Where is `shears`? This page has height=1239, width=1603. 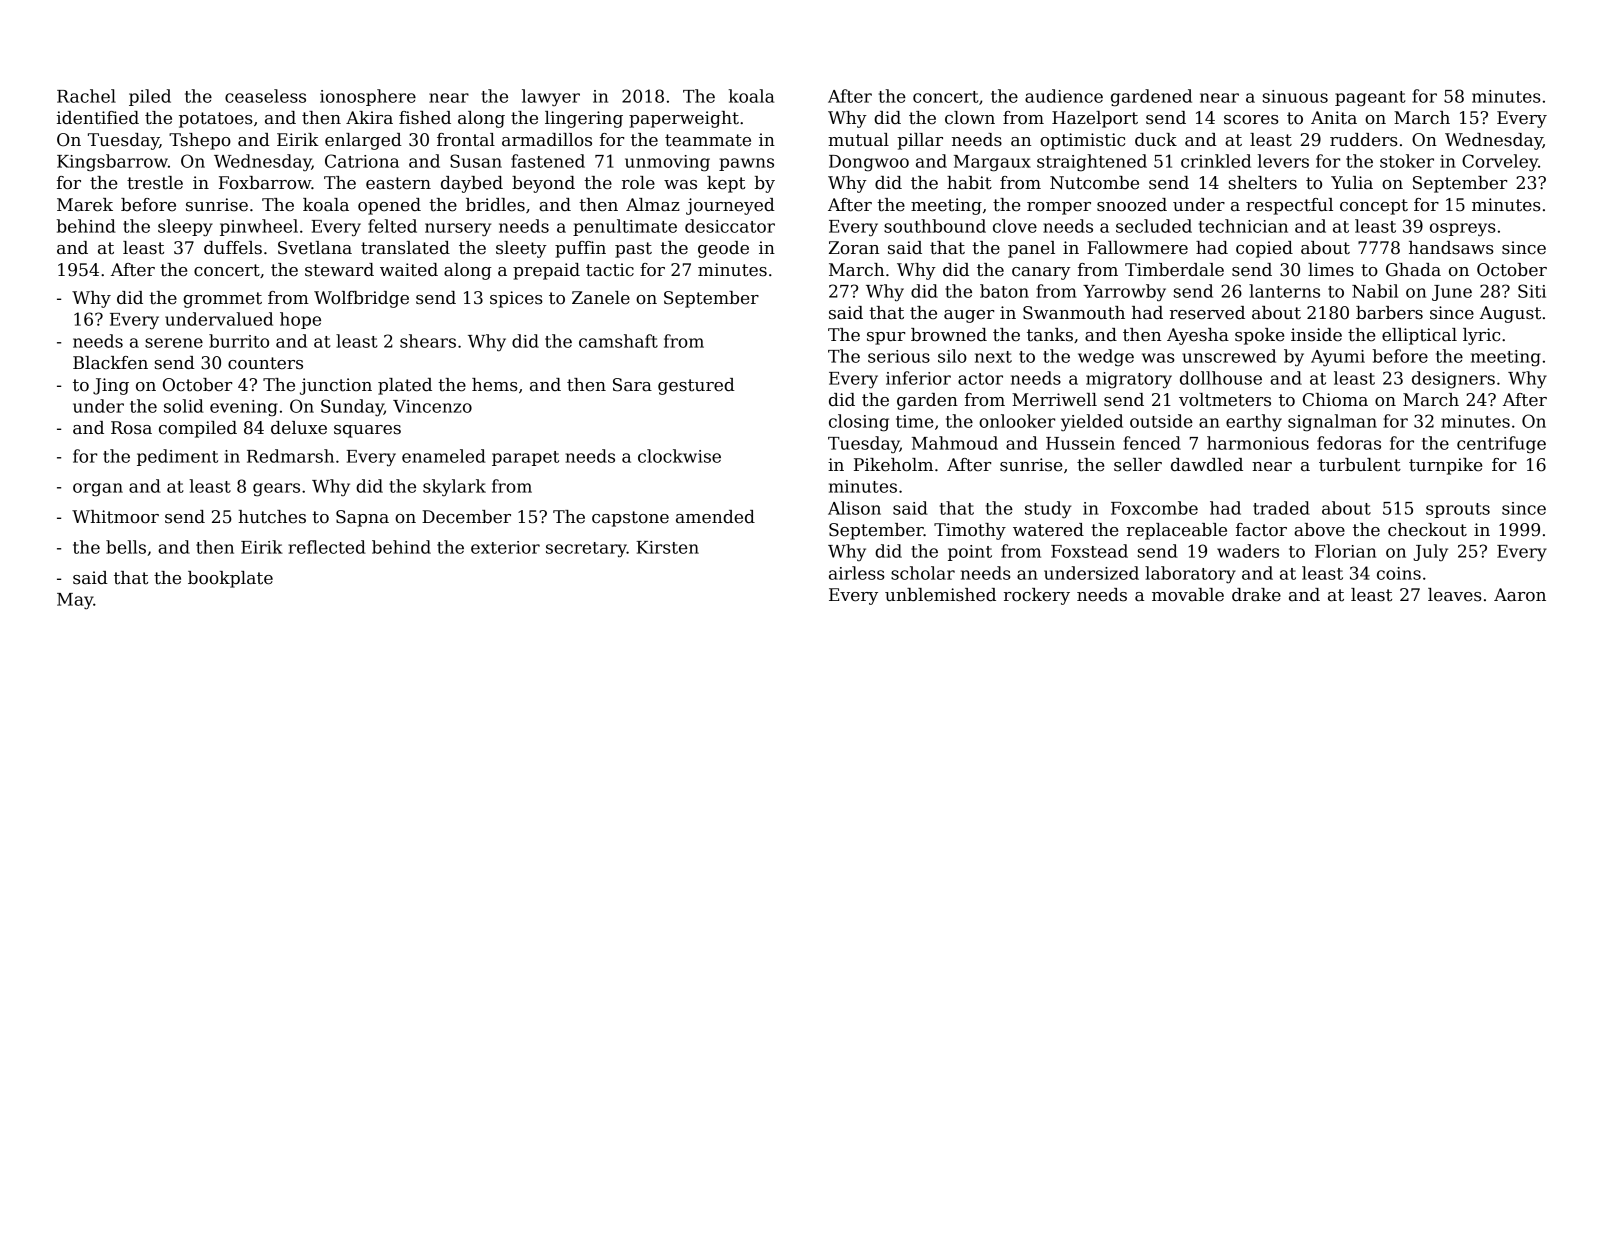
shears is located at coordinates (428, 341).
